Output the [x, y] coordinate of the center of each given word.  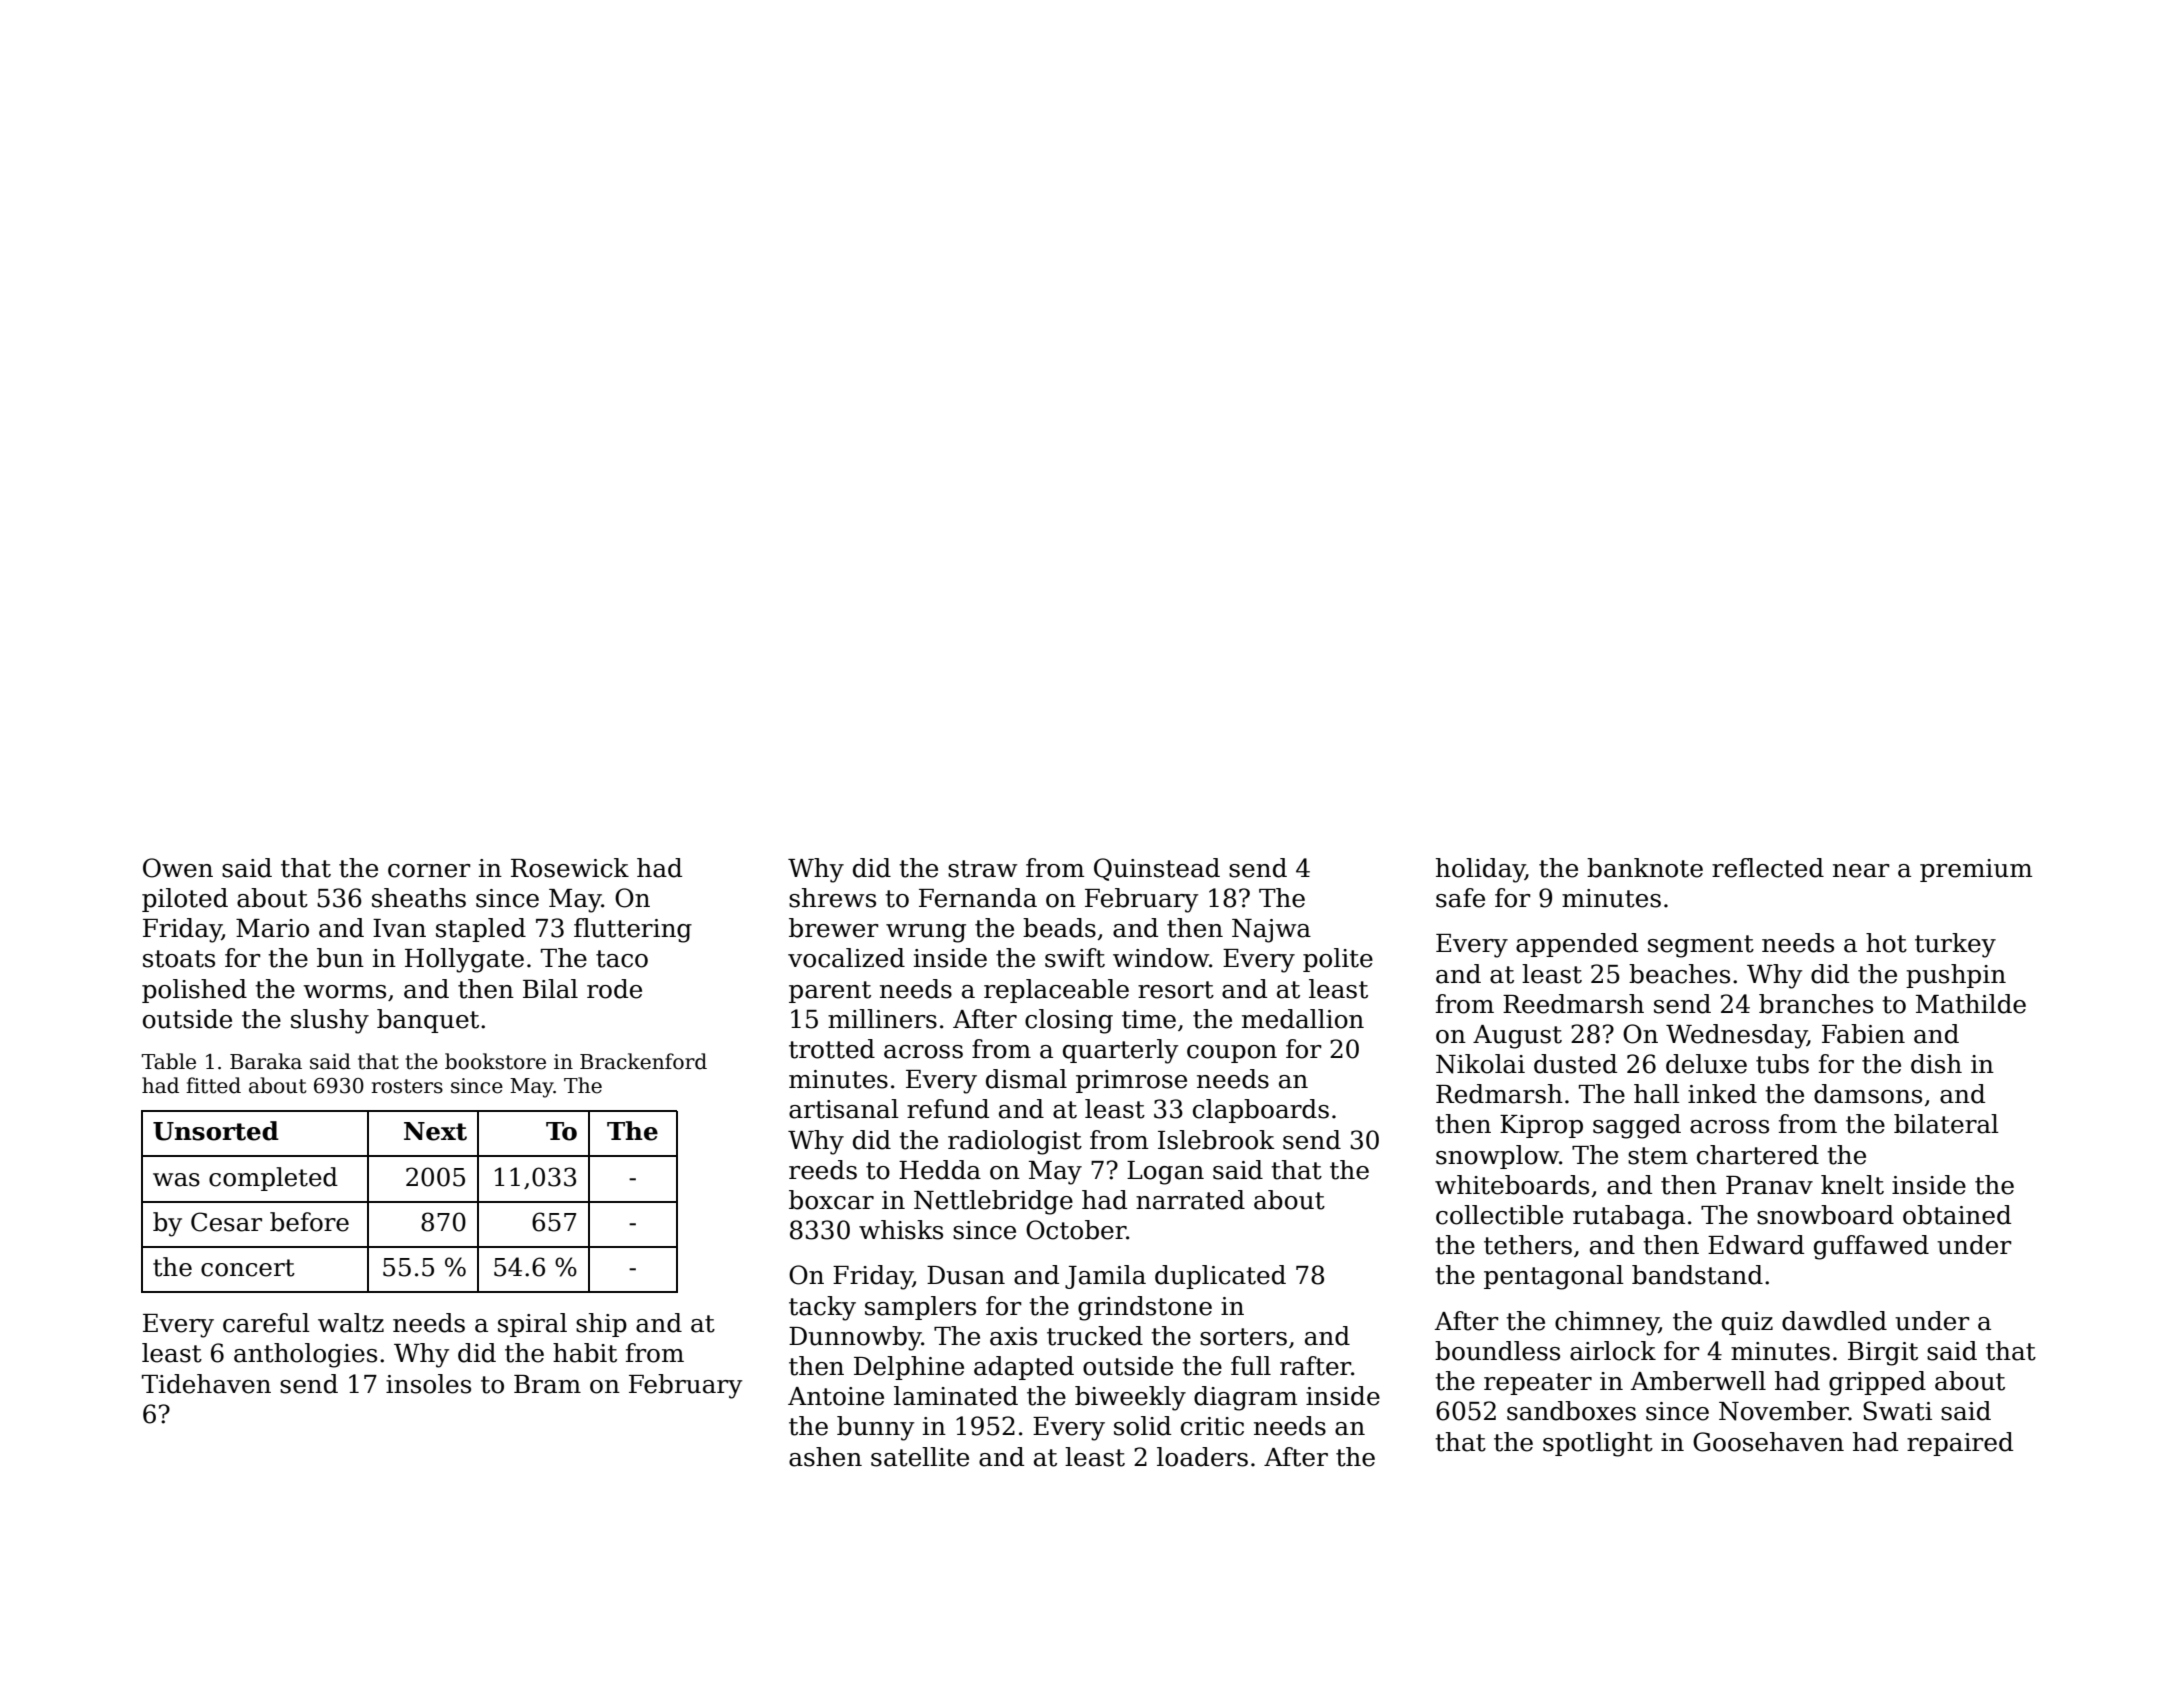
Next [435, 1131]
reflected [1768, 868]
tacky [822, 1308]
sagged [1637, 1126]
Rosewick [570, 868]
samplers [920, 1308]
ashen [825, 1457]
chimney [1607, 1323]
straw [982, 869]
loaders [1202, 1457]
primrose [1131, 1081]
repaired [1960, 1444]
